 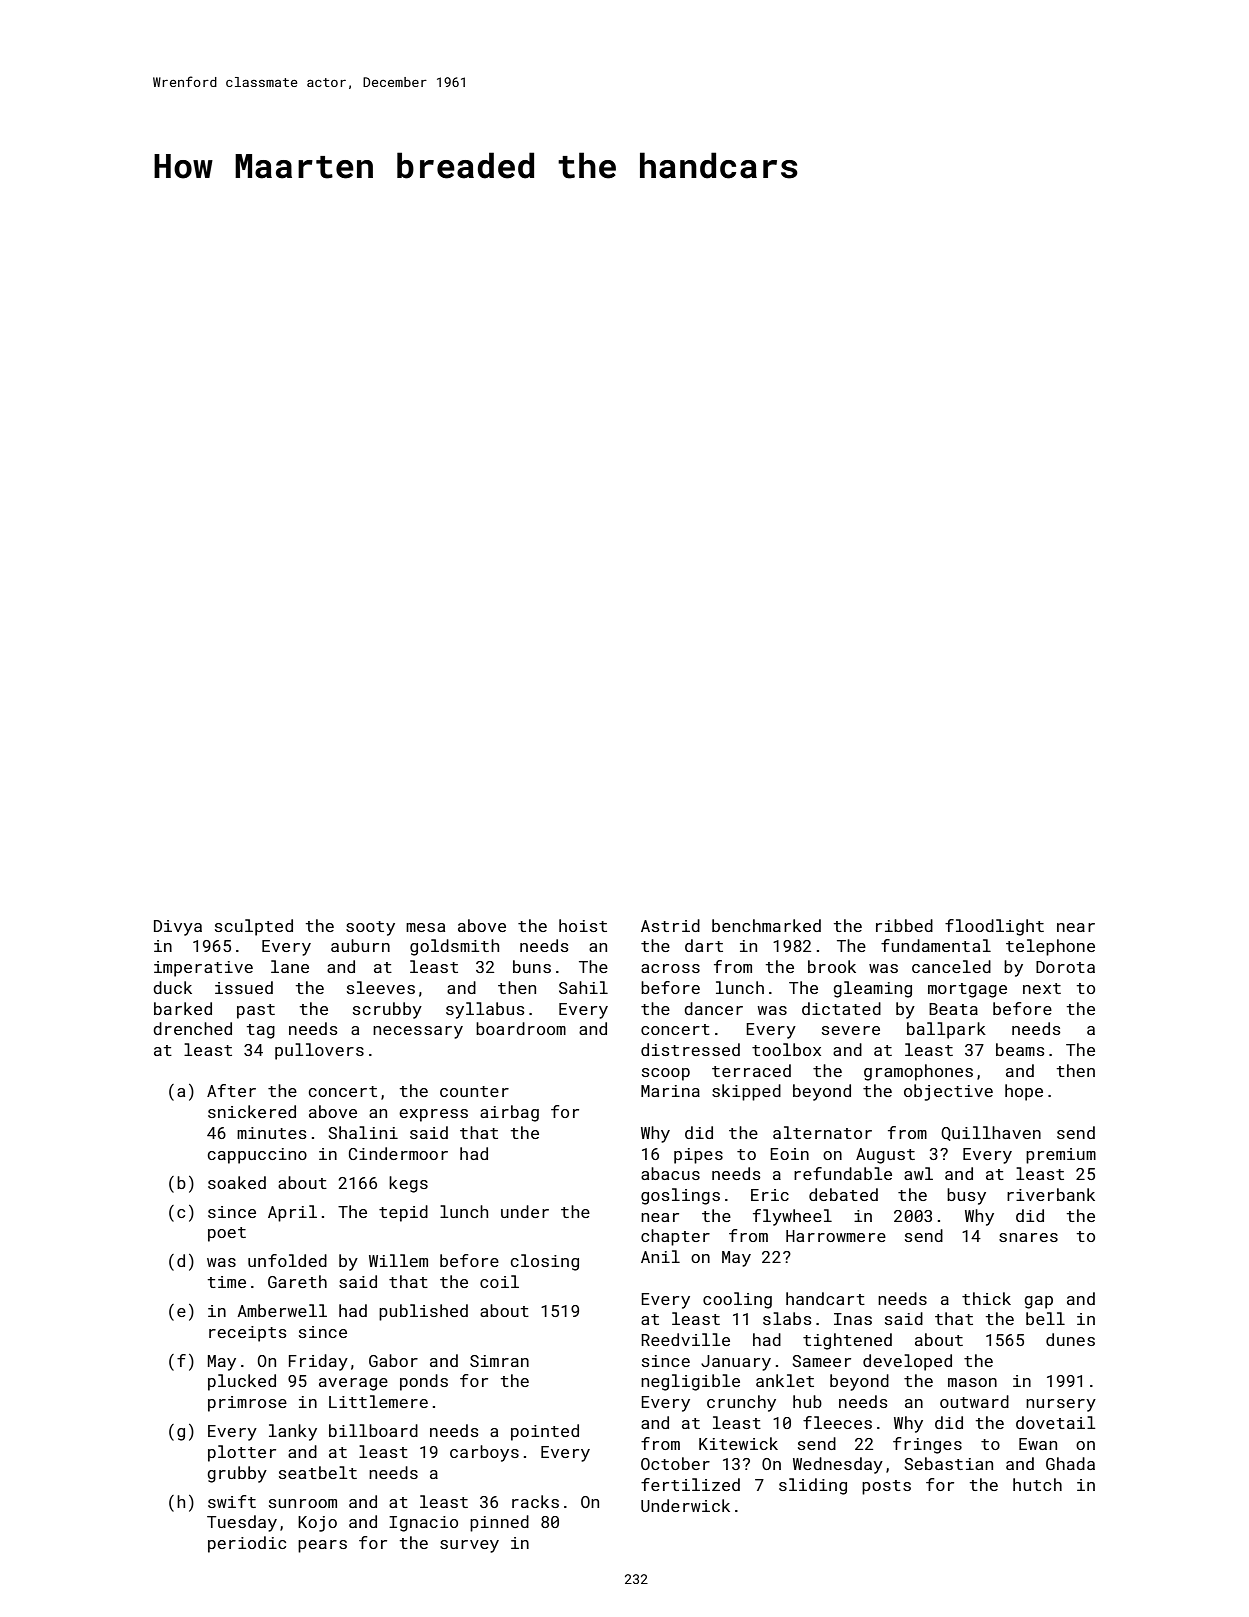 I want to click on hutch, so click(x=1037, y=1484).
